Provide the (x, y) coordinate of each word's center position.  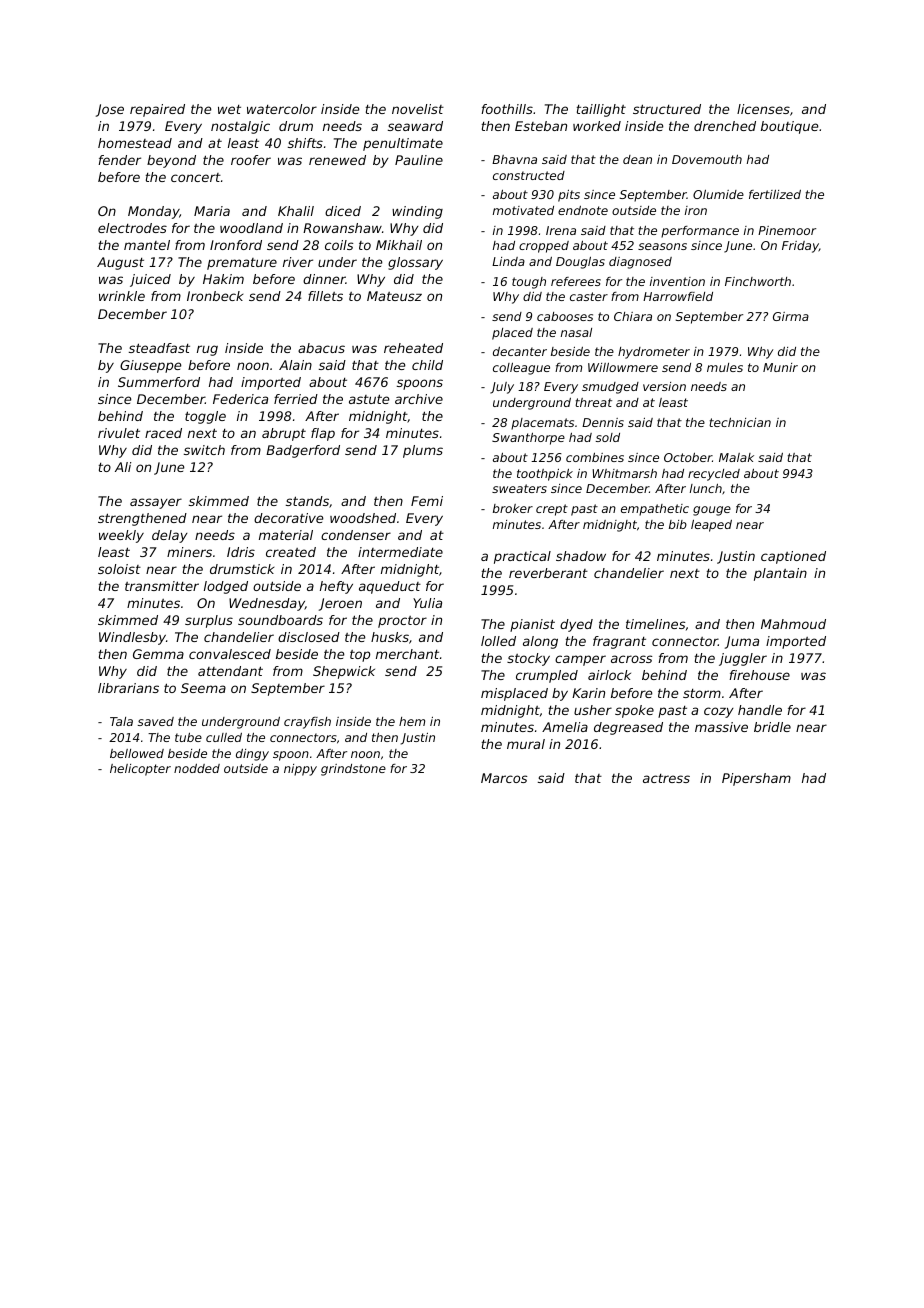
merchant (407, 654)
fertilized (775, 194)
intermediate (400, 552)
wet (229, 109)
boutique (790, 127)
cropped (544, 247)
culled (224, 737)
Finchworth (758, 281)
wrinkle (122, 296)
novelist (418, 109)
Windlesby (132, 638)
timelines (655, 624)
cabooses (565, 316)
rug (207, 350)
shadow (581, 556)
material (286, 535)
